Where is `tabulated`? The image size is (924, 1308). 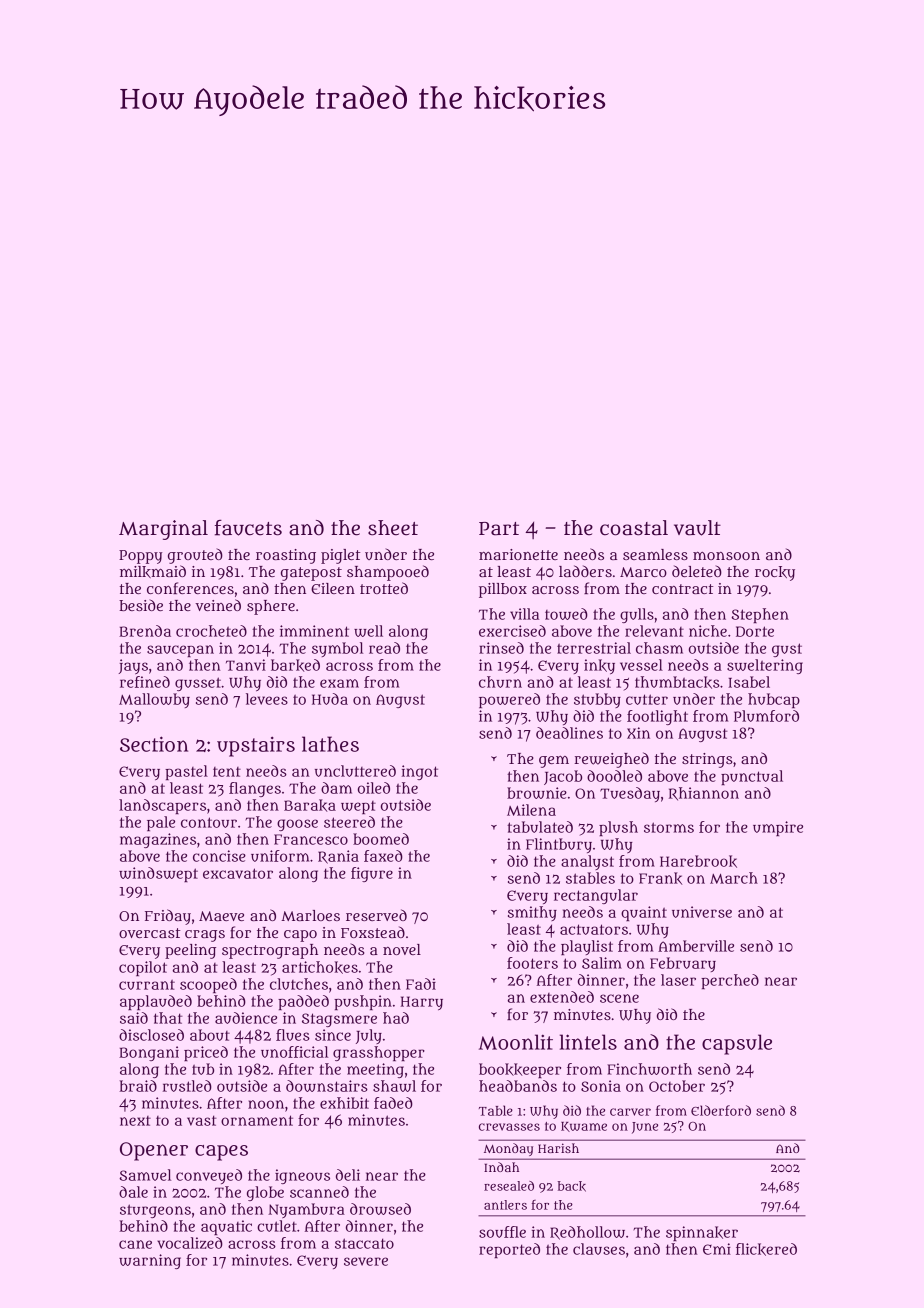
tabulated is located at coordinates (540, 827).
